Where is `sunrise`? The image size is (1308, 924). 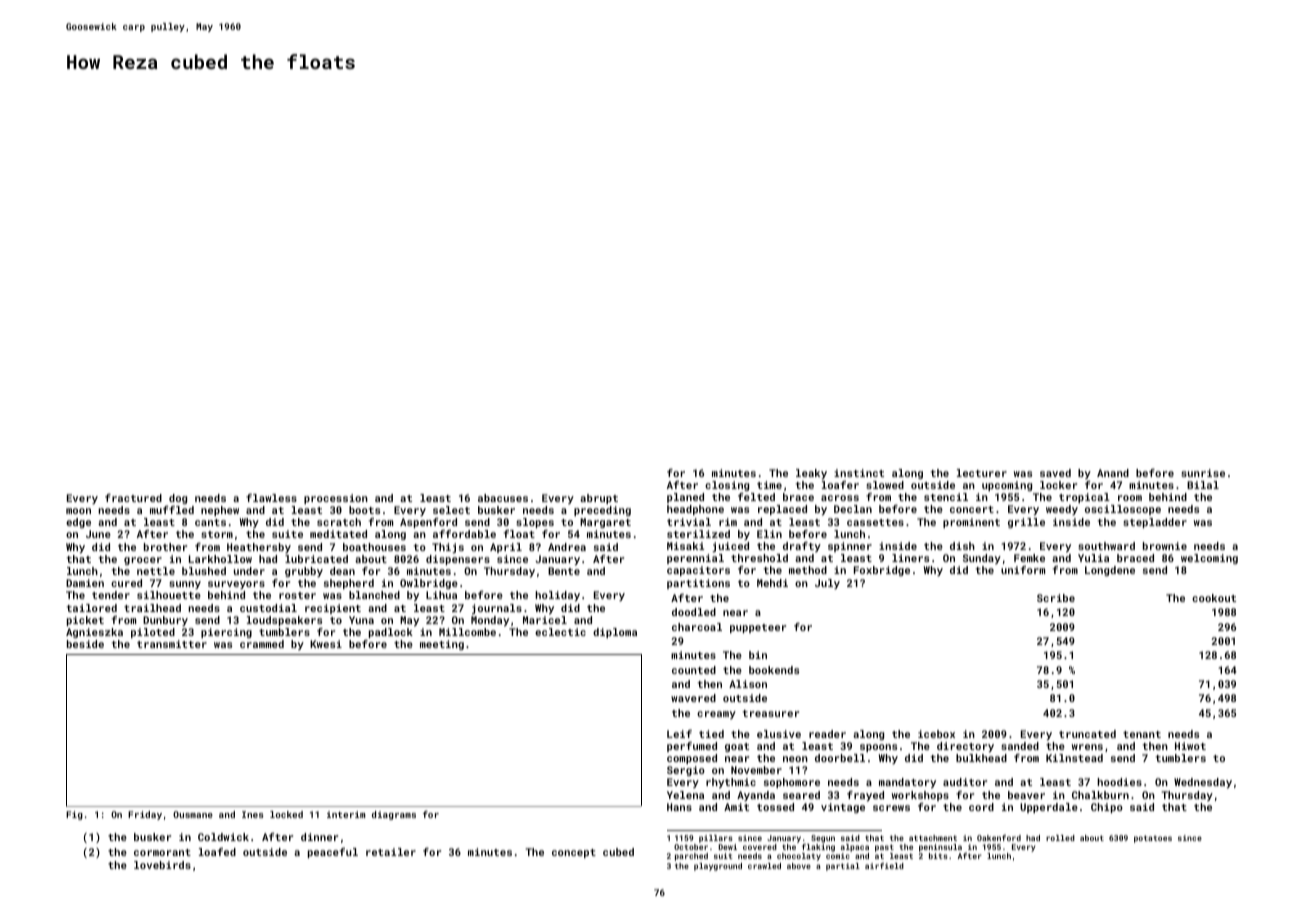 sunrise is located at coordinates (1203, 473).
